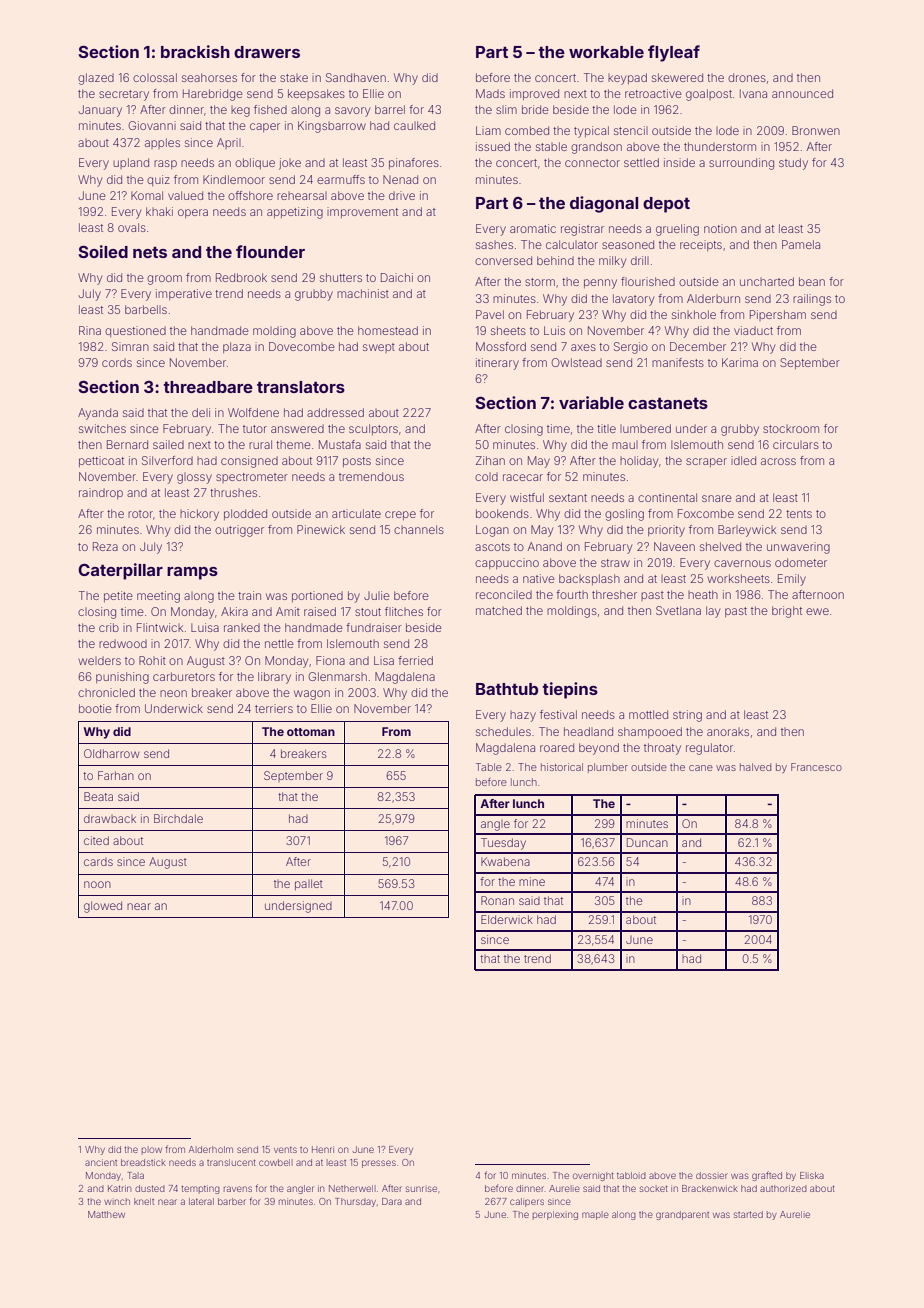 This screenshot has width=924, height=1308. Describe the element at coordinates (694, 314) in the screenshot. I see `sinkhole` at that location.
